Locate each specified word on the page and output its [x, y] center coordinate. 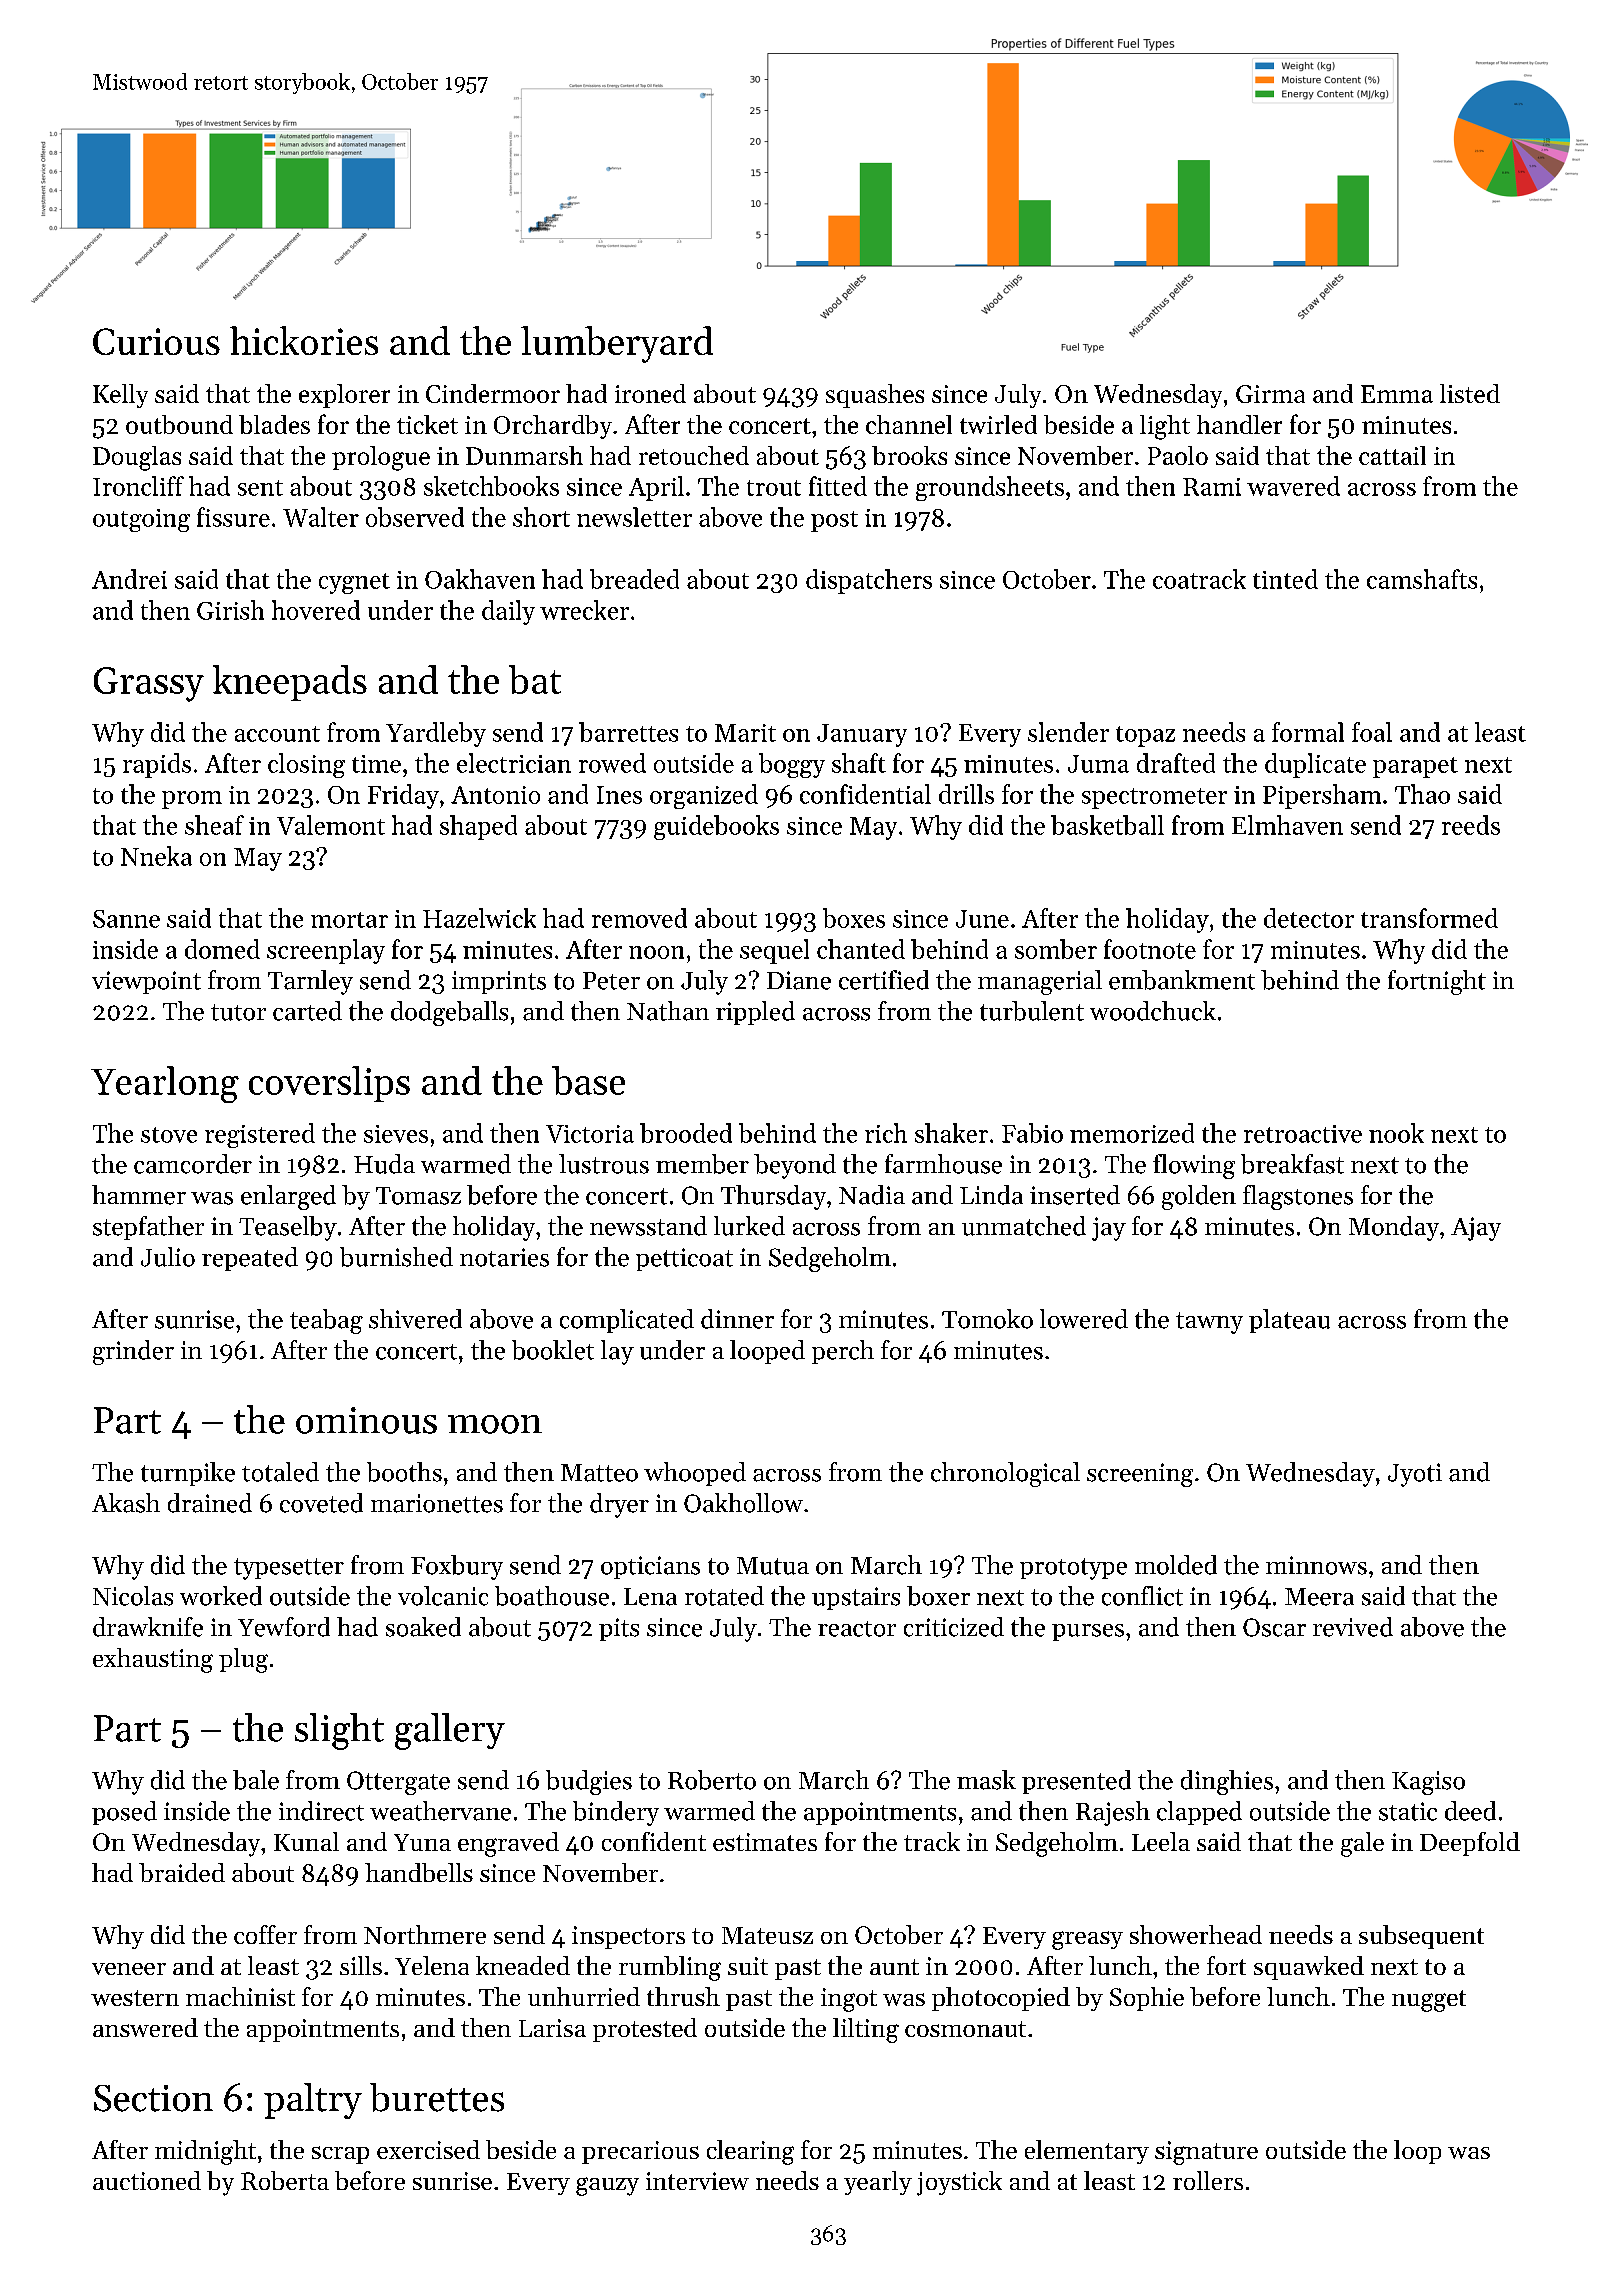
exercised [428, 2149]
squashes [875, 396]
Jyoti [1415, 1475]
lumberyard [617, 344]
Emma [1397, 394]
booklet [553, 1350]
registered [260, 1135]
